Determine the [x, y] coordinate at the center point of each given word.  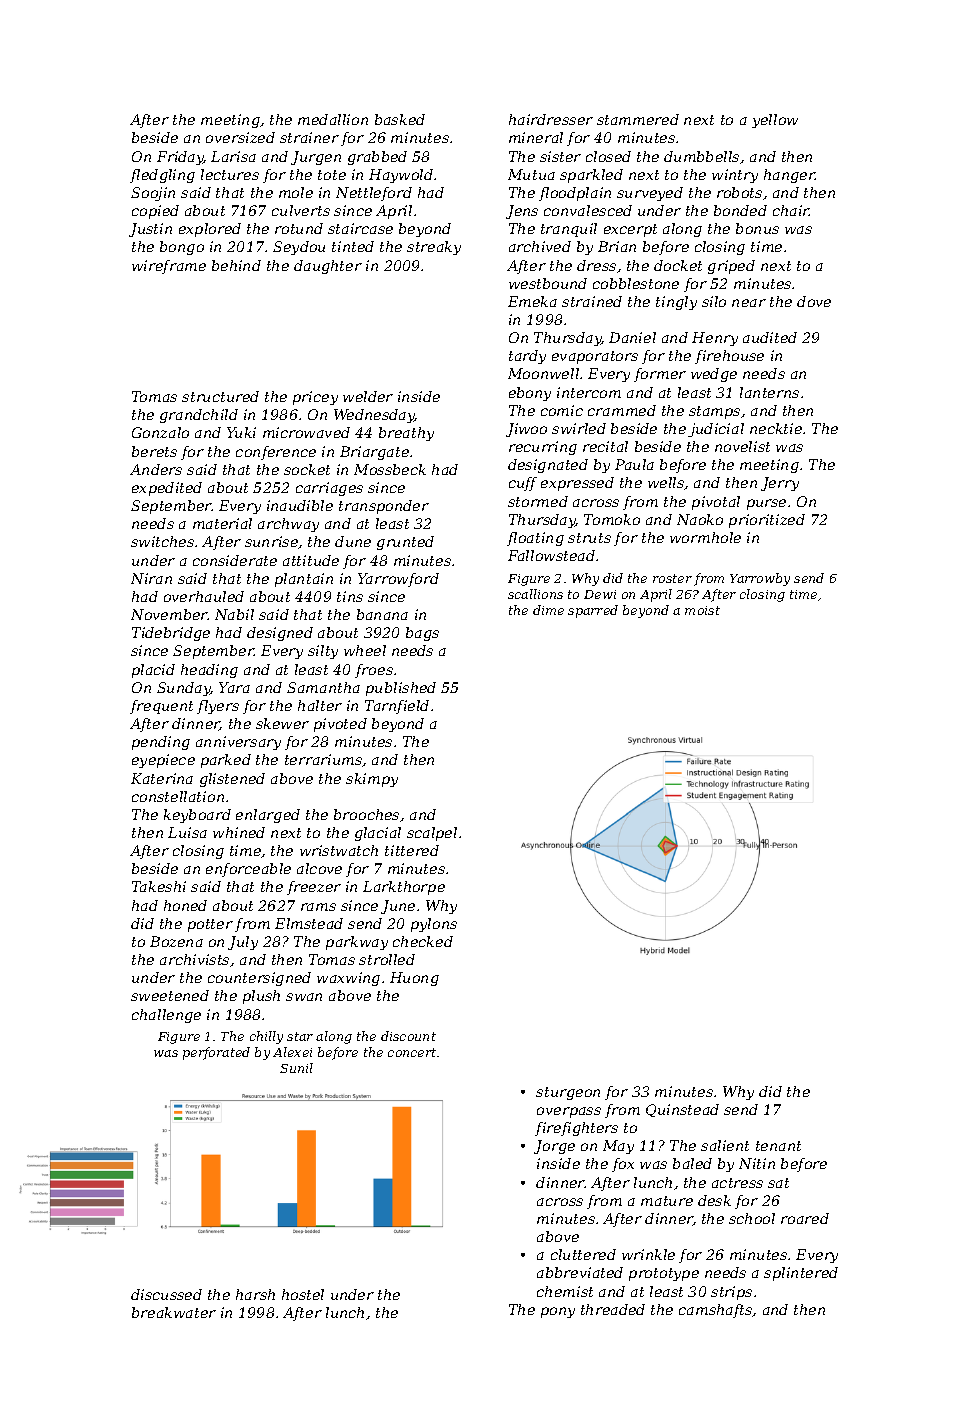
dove [814, 301]
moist [702, 610]
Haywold [401, 176]
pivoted [340, 725]
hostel [303, 1294]
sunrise [271, 541]
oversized [240, 137]
